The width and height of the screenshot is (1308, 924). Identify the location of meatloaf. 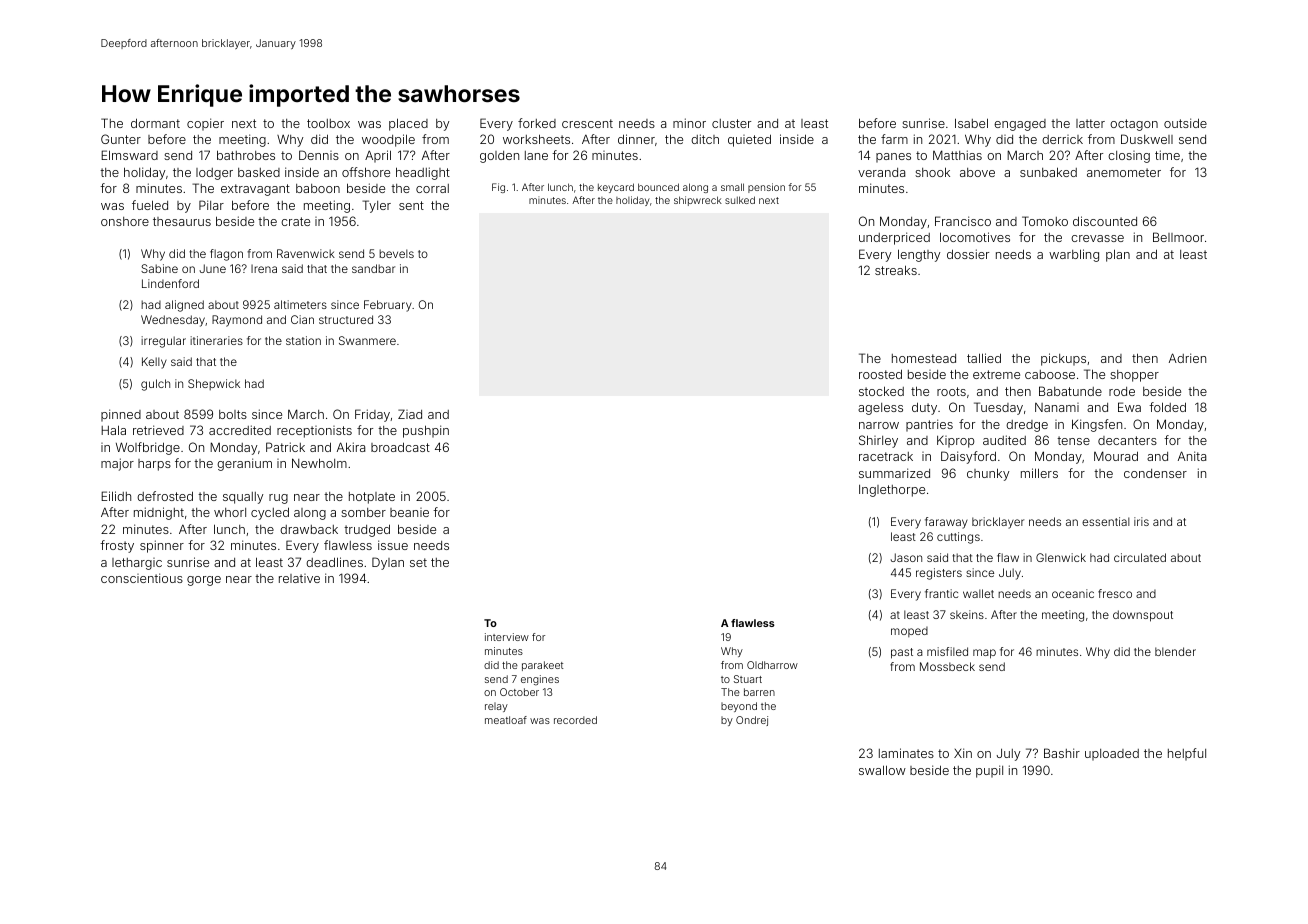
(506, 720).
